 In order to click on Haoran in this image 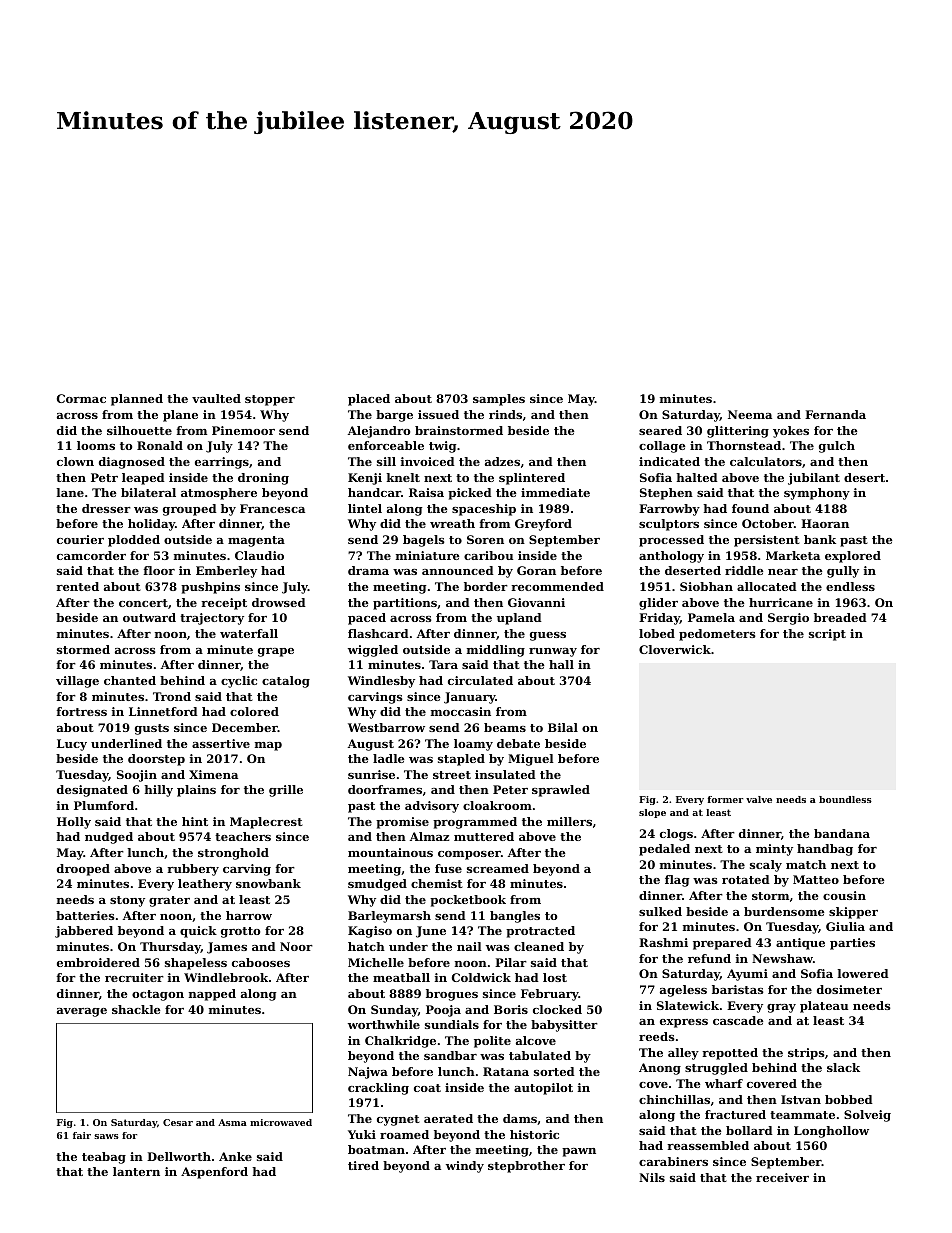, I will do `click(825, 523)`.
